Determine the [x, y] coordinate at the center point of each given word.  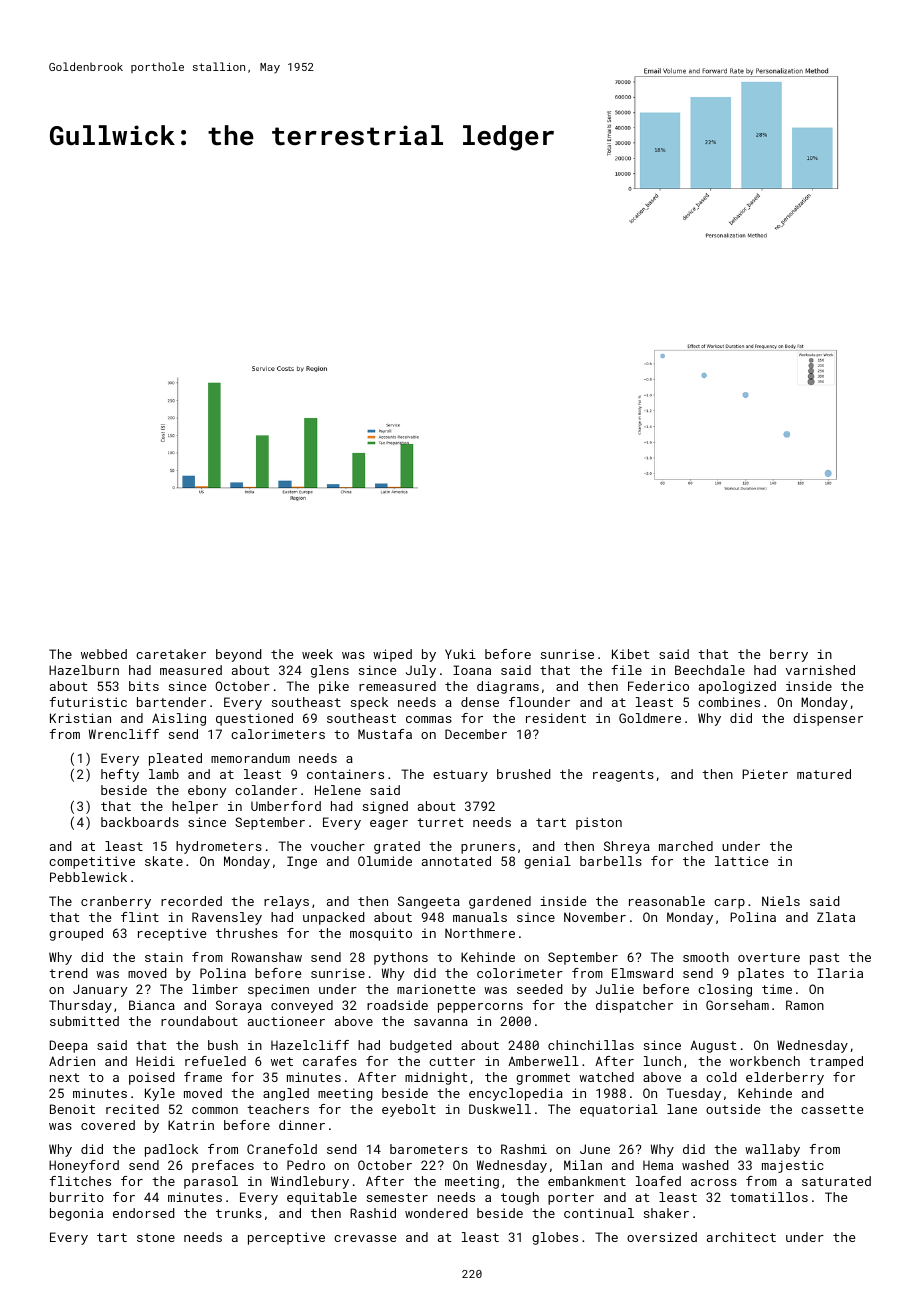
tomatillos [769, 1197]
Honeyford [84, 1166]
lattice [741, 861]
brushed [524, 774]
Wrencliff [124, 734]
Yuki [460, 654]
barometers [429, 1149]
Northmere [480, 933]
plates [761, 974]
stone [156, 1237]
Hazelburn [84, 670]
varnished [820, 670]
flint [140, 917]
